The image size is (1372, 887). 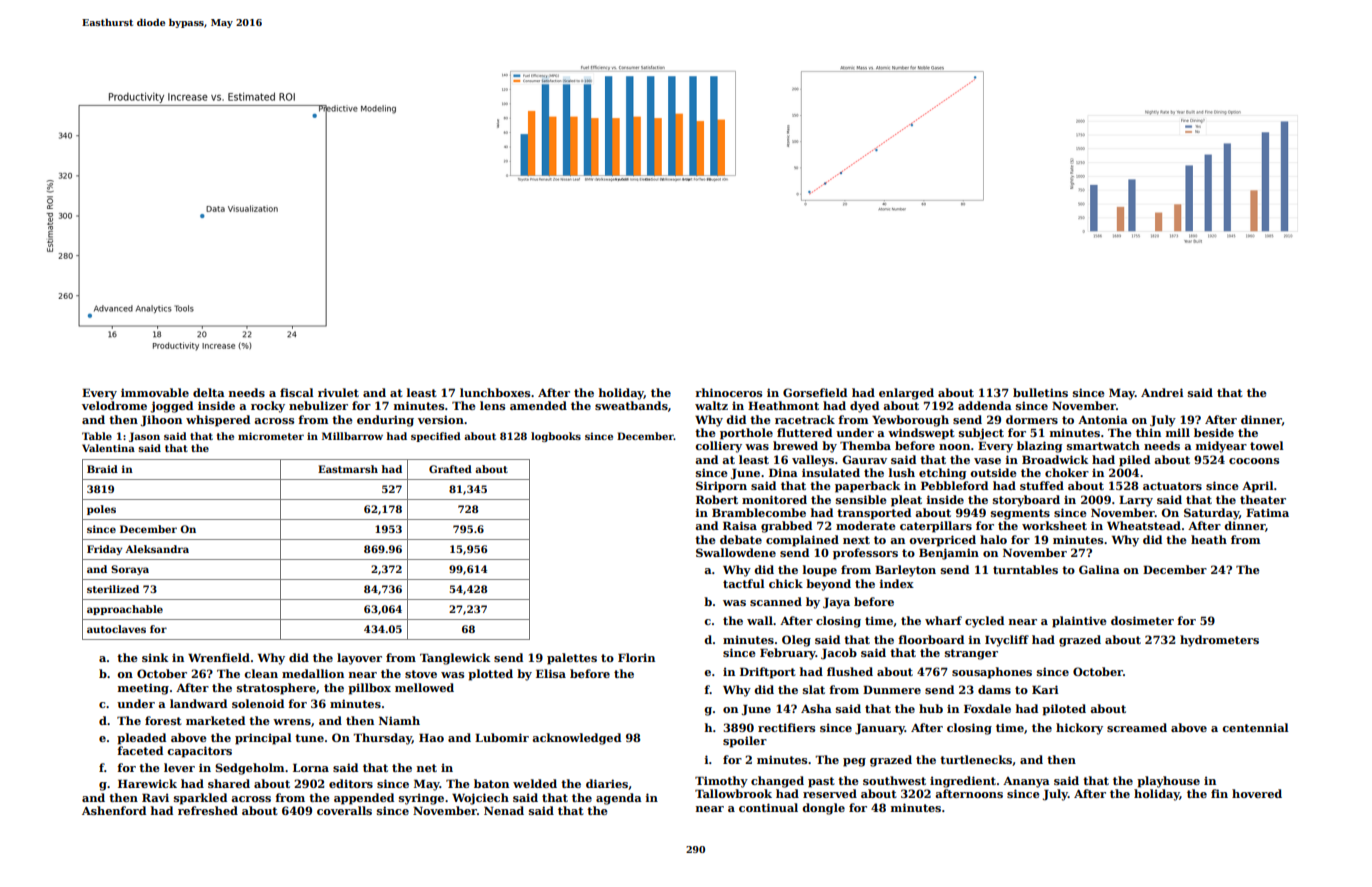 I want to click on reserved, so click(x=830, y=793).
